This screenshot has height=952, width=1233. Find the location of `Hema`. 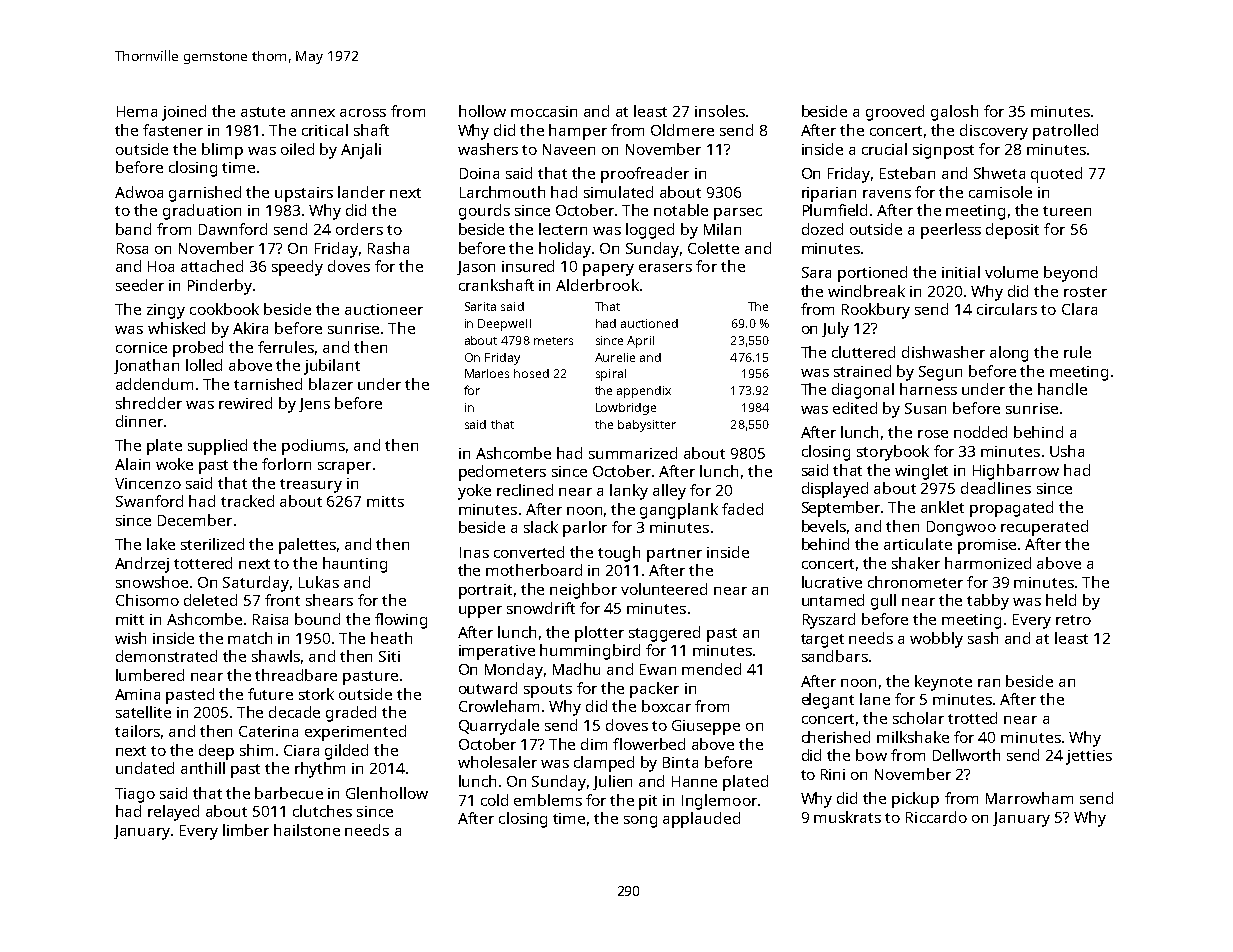

Hema is located at coordinates (137, 111).
